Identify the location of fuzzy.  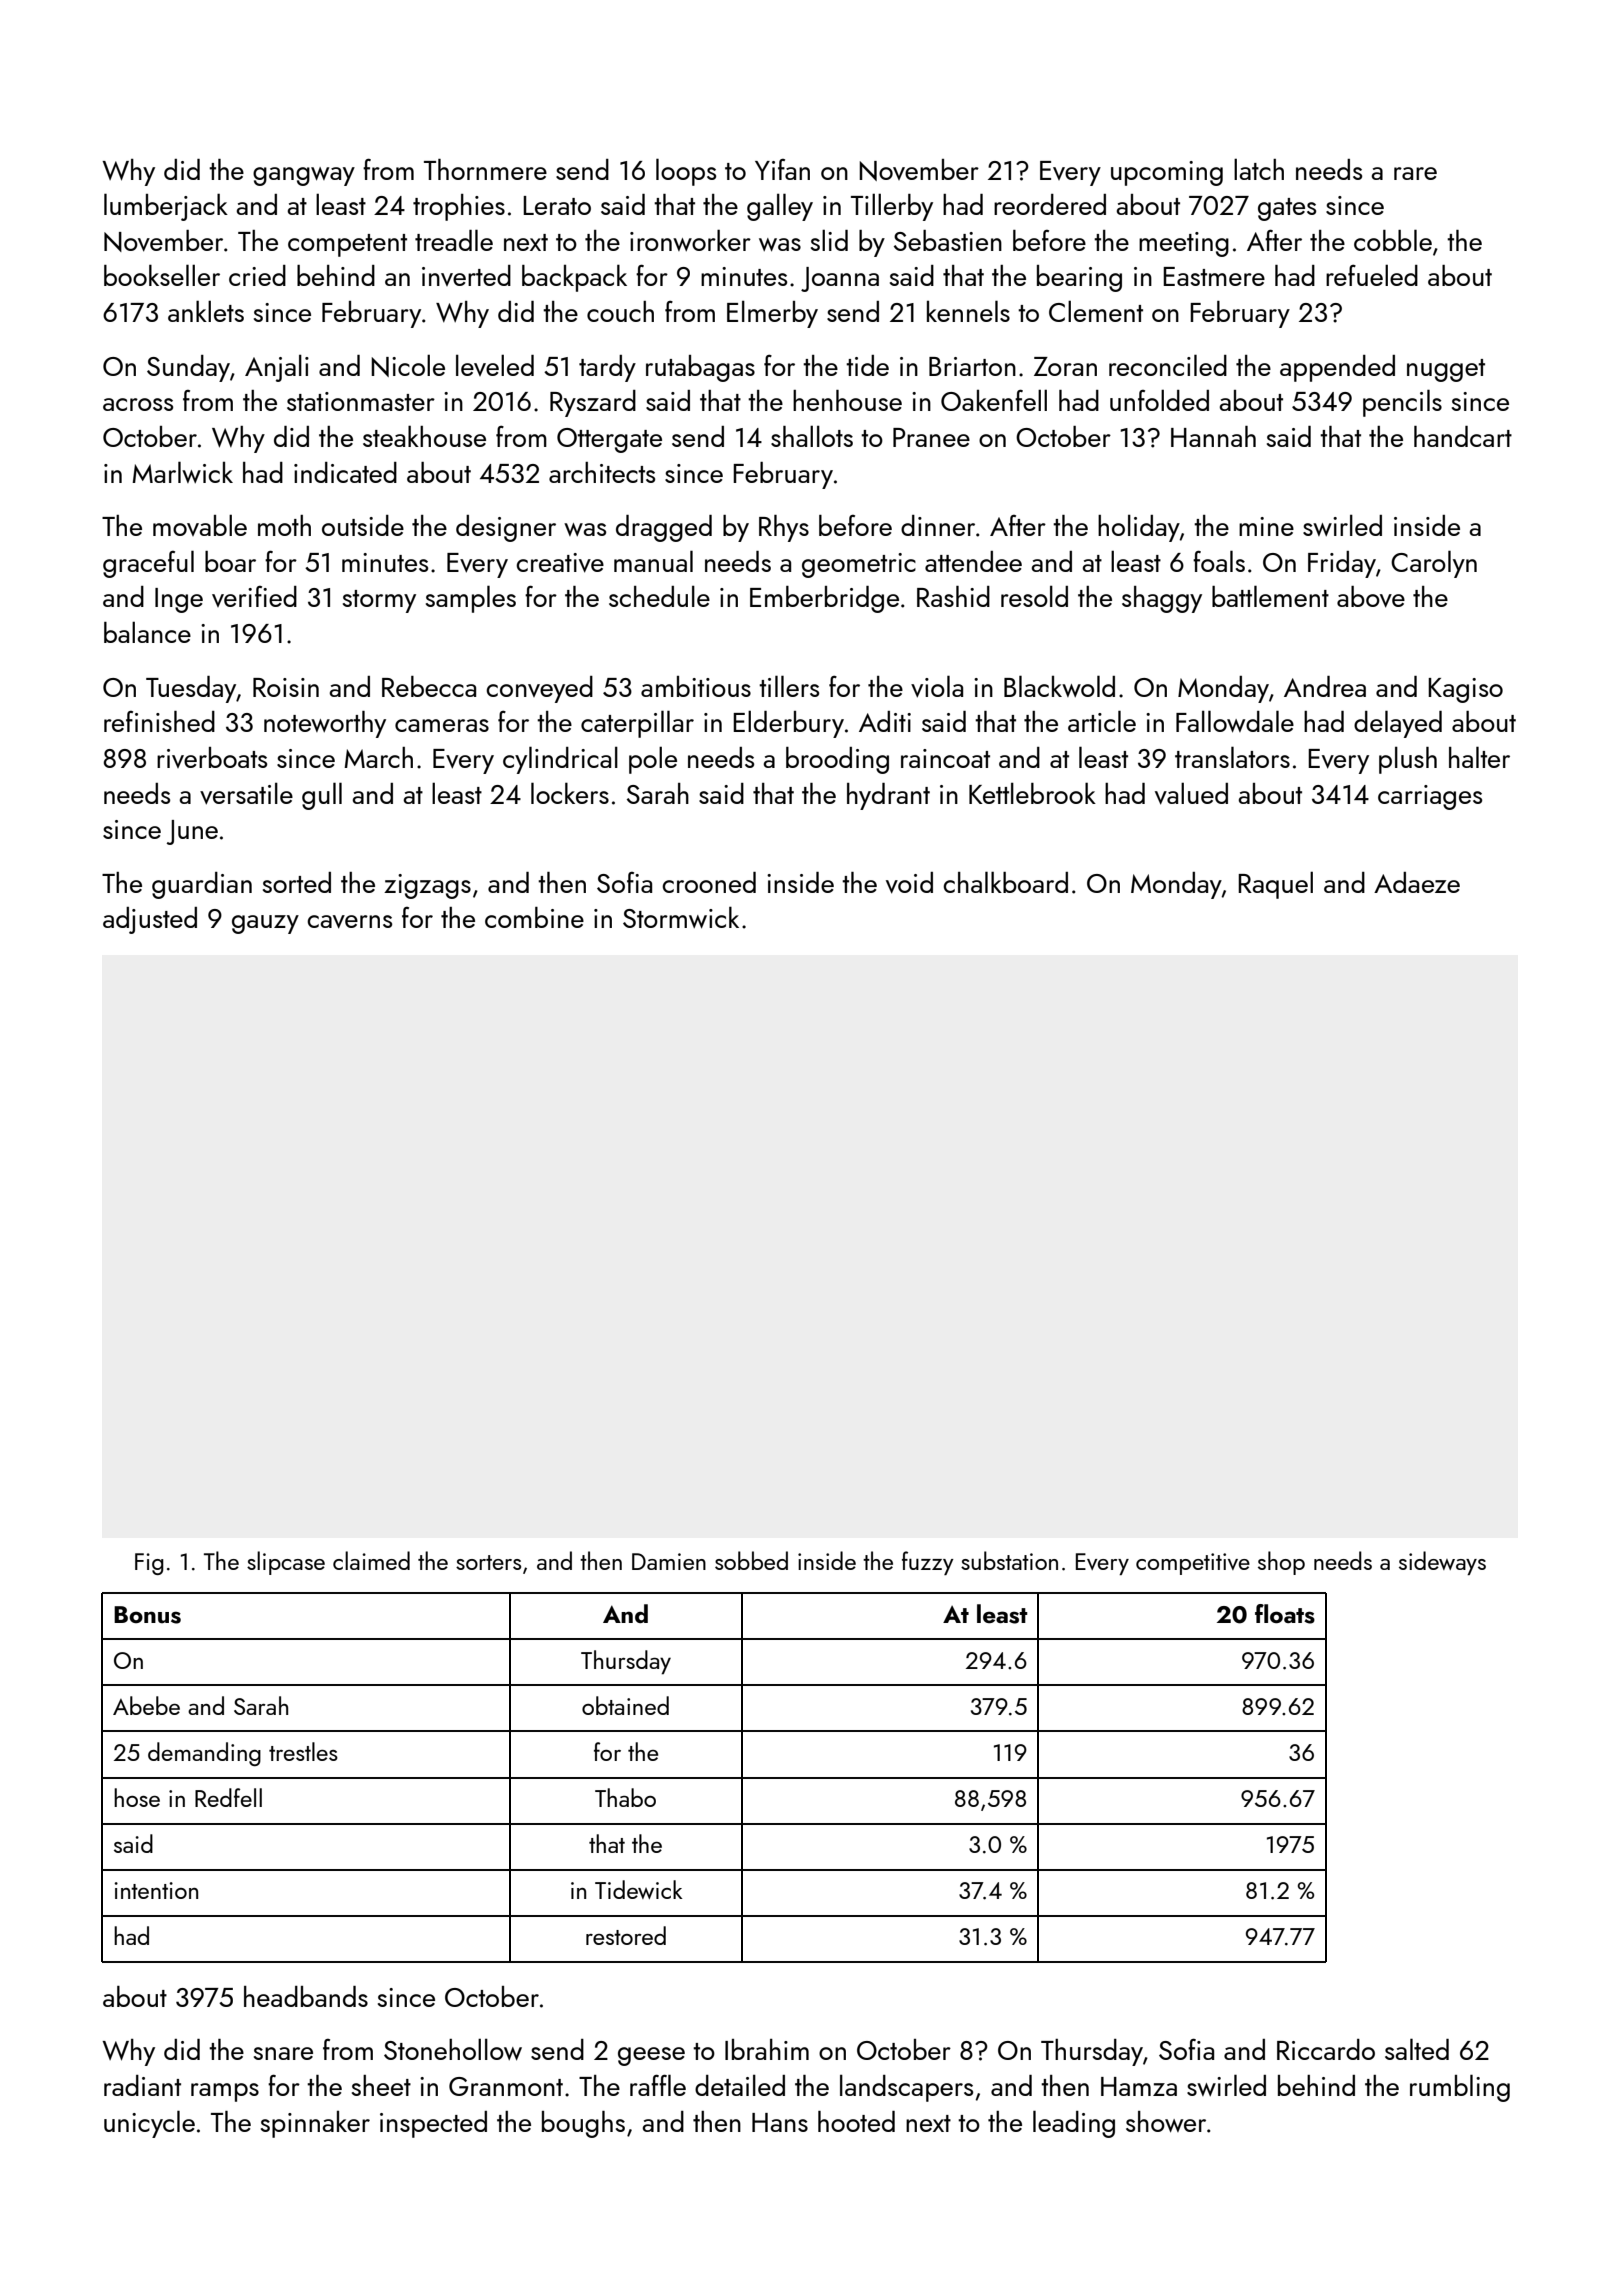
(928, 1563).
